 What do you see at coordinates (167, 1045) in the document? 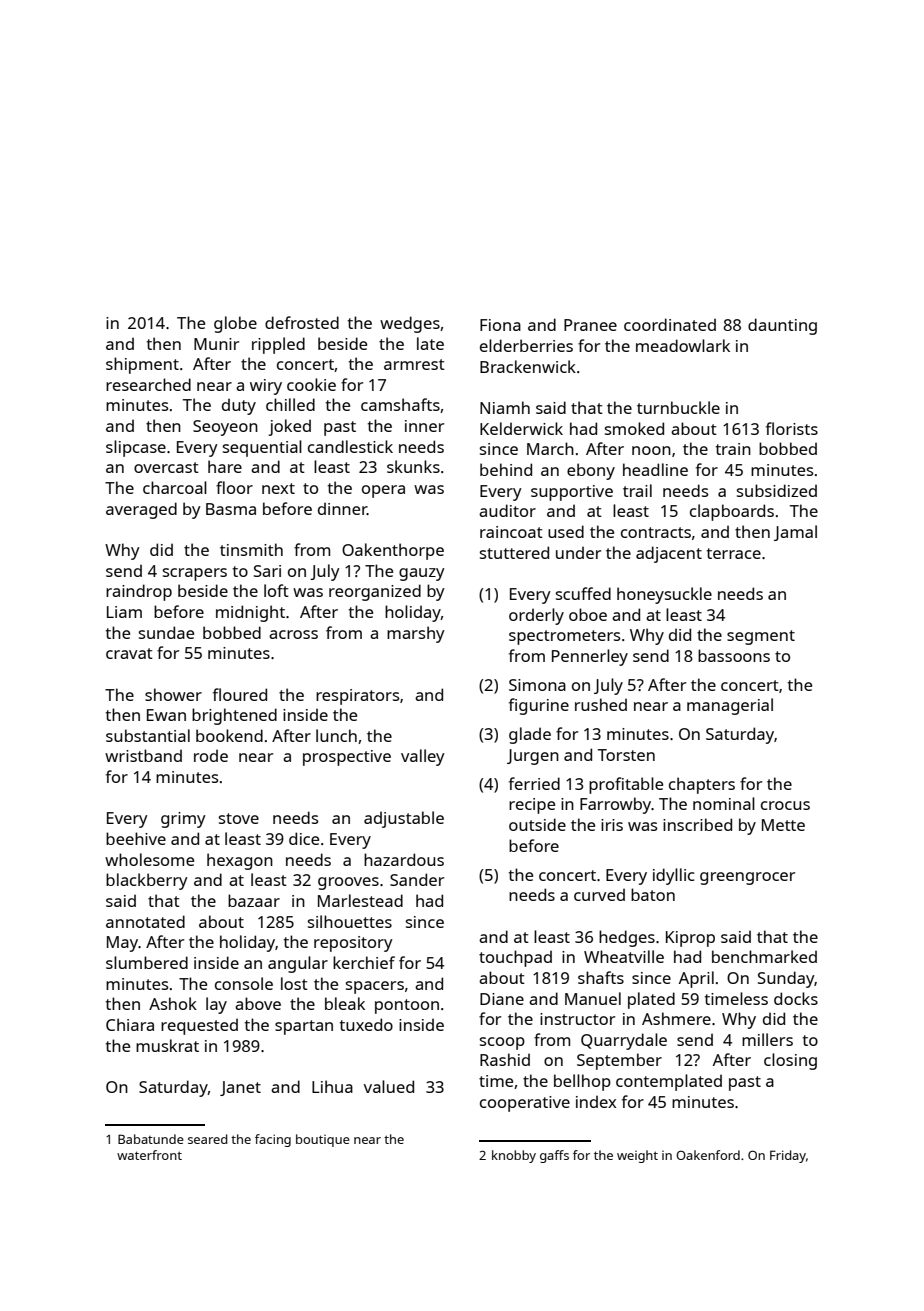
I see `muskrat` at bounding box center [167, 1045].
